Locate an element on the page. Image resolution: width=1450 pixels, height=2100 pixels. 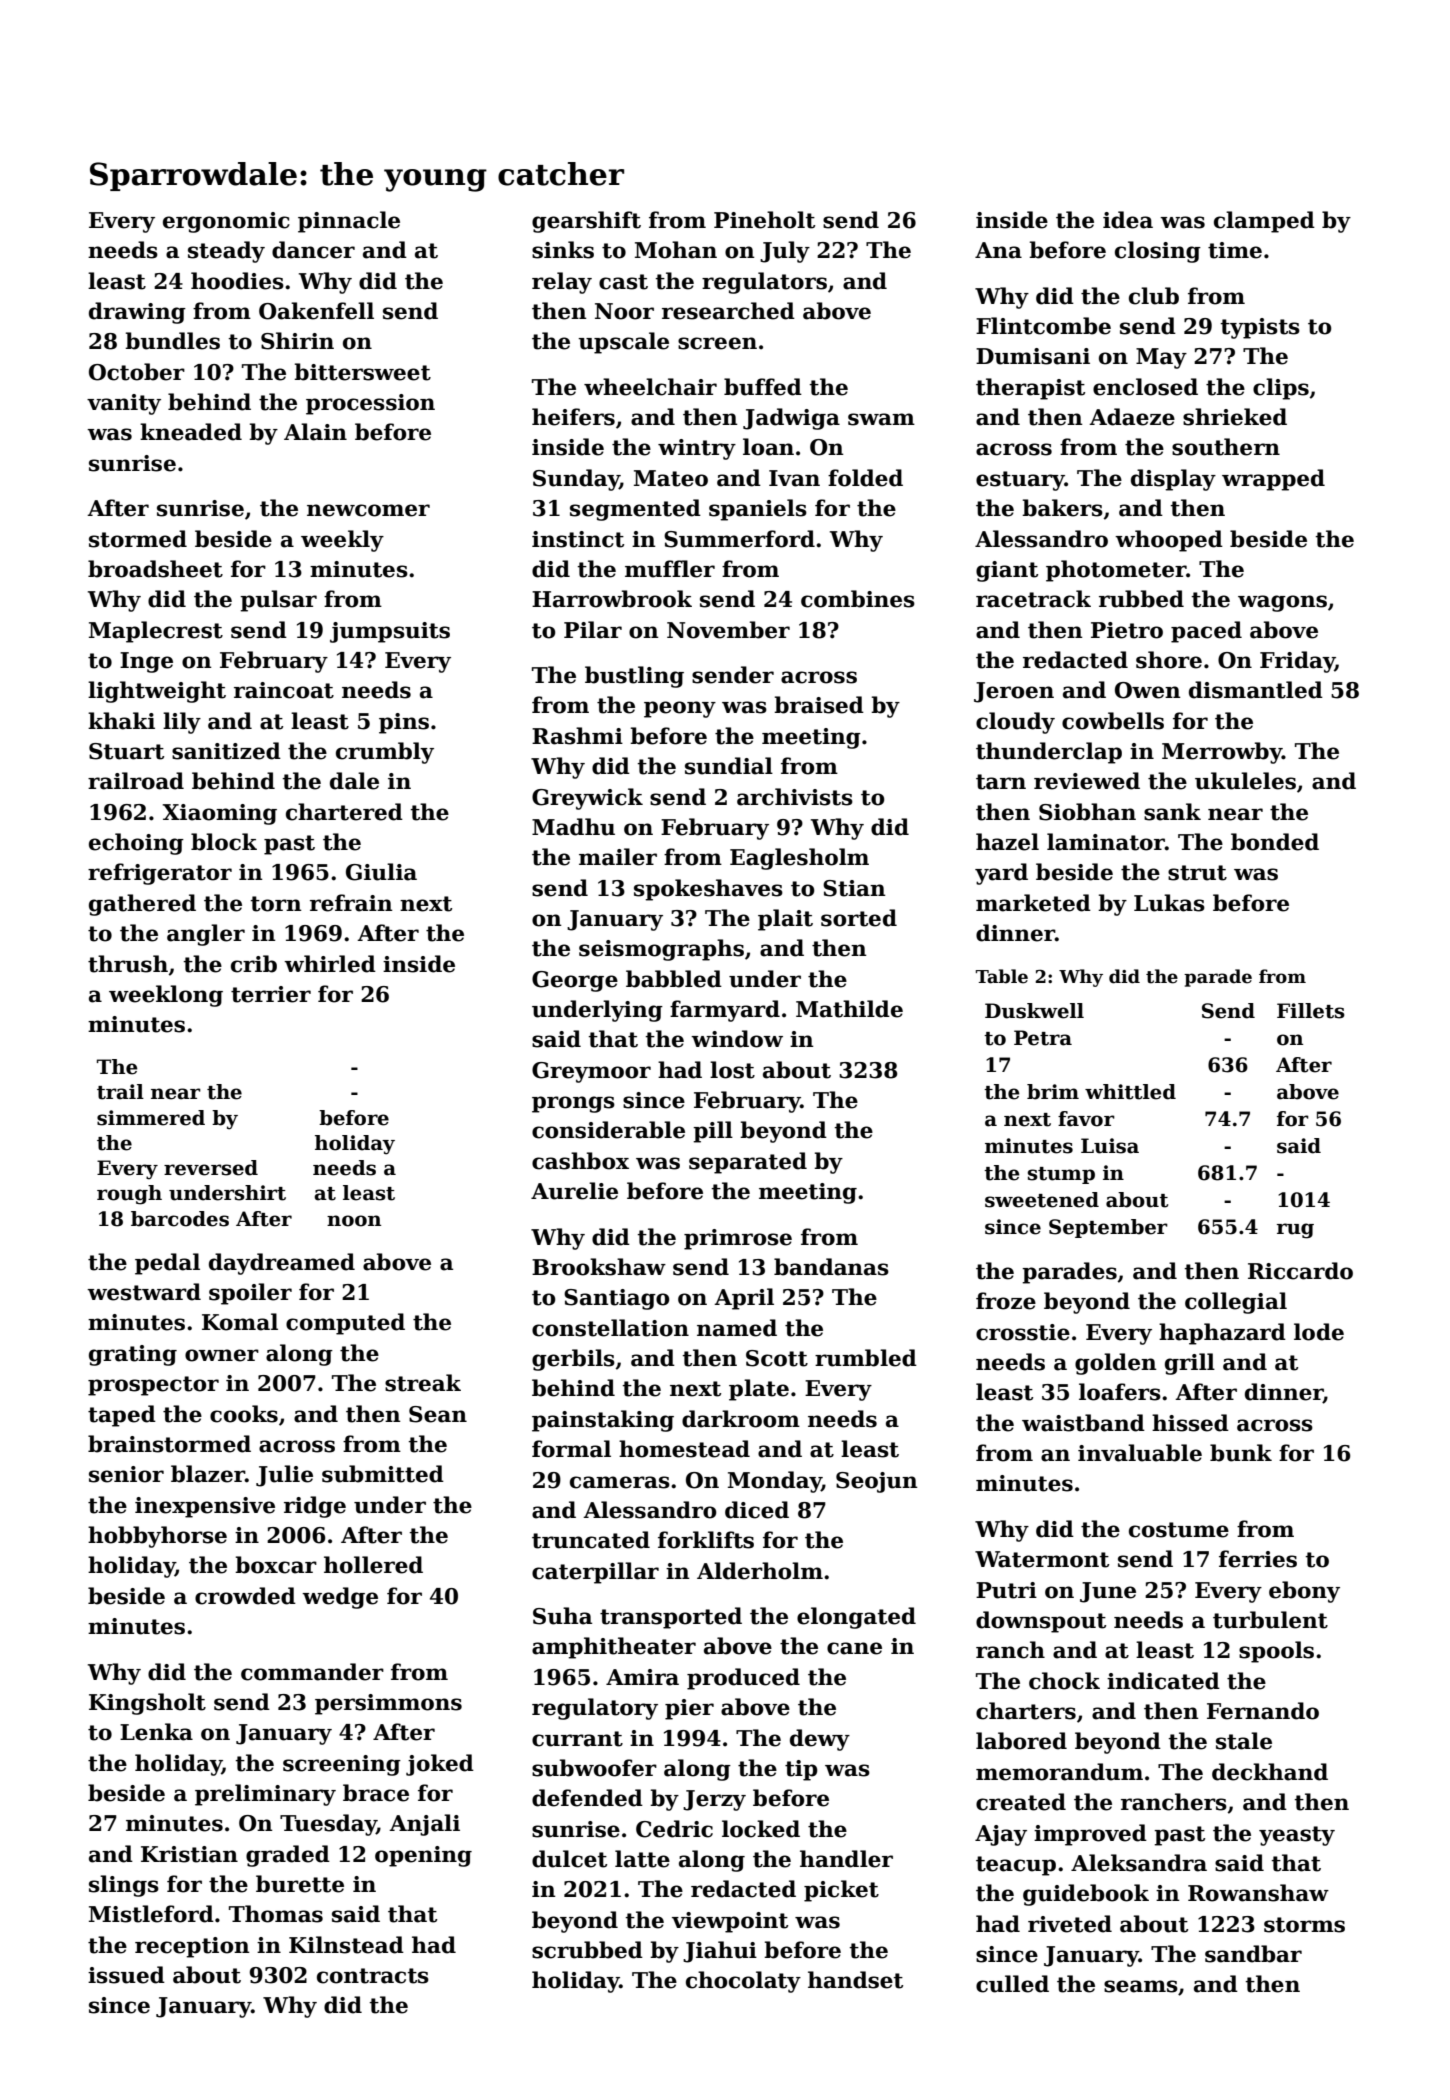
burette is located at coordinates (300, 1884).
